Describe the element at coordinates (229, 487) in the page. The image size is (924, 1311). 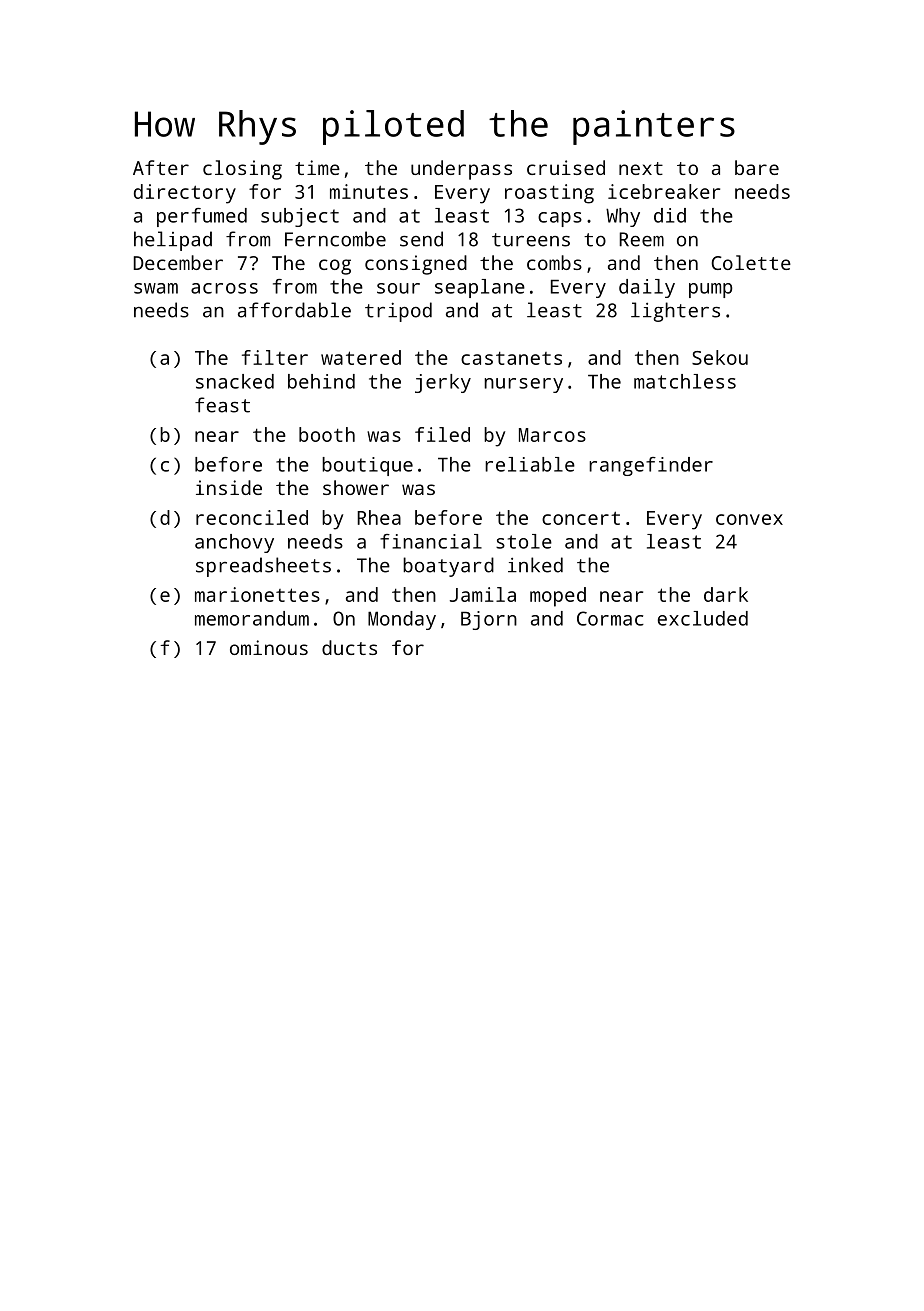
I see `inside` at that location.
